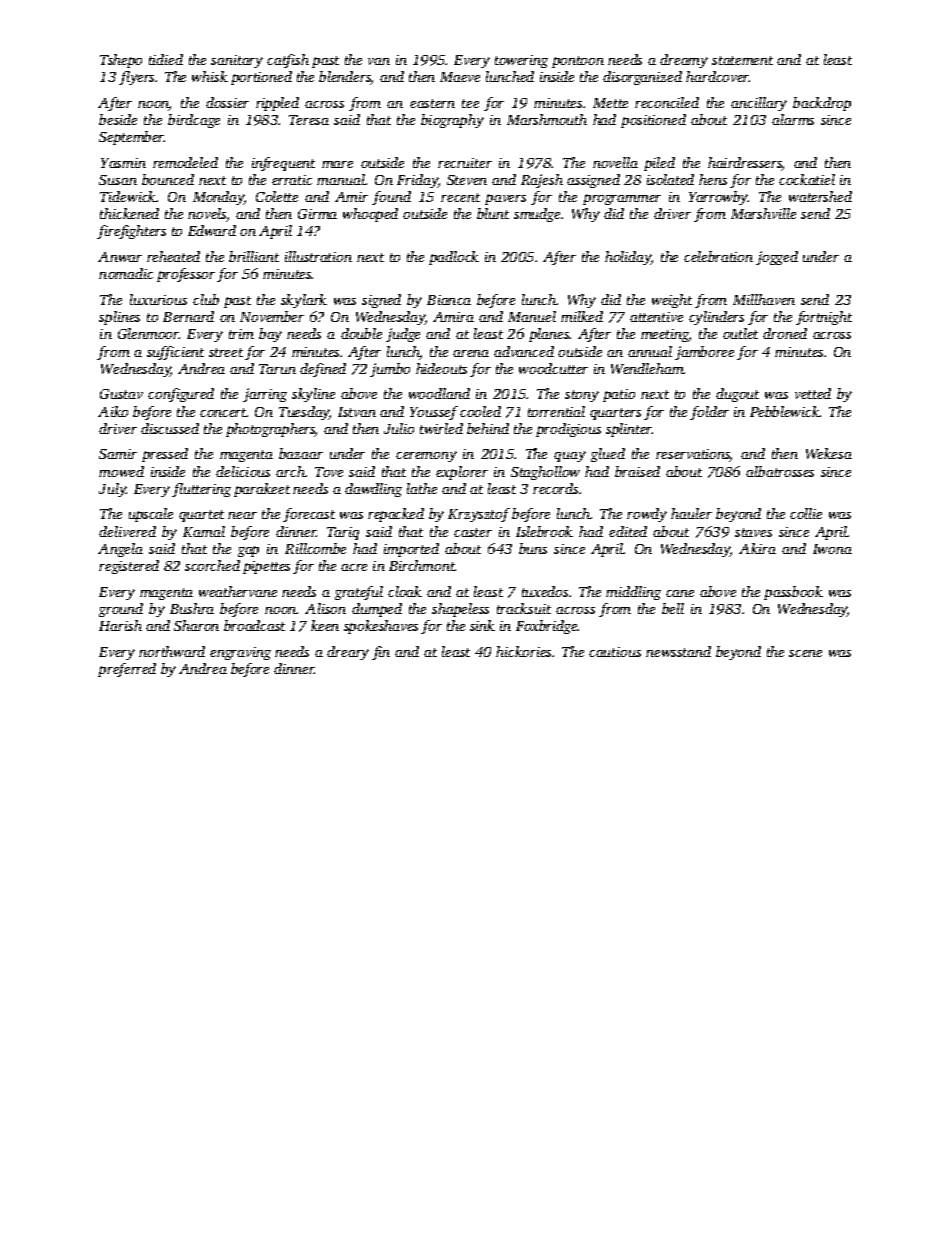 Image resolution: width=952 pixels, height=1233 pixels. What do you see at coordinates (547, 627) in the screenshot?
I see `Foxbridge` at bounding box center [547, 627].
